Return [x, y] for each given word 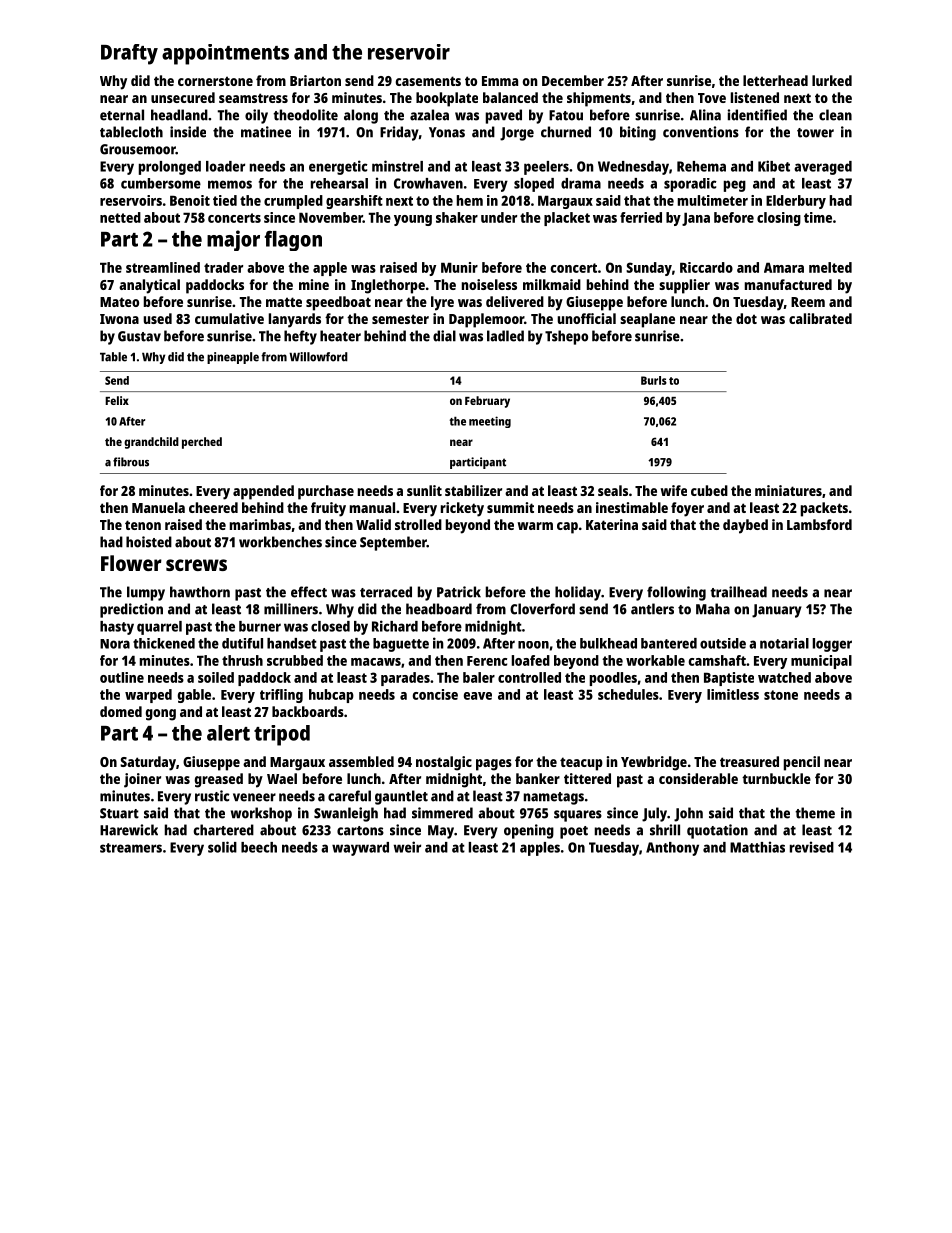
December [573, 80]
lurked [832, 80]
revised [812, 847]
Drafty [129, 54]
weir [407, 847]
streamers [131, 848]
